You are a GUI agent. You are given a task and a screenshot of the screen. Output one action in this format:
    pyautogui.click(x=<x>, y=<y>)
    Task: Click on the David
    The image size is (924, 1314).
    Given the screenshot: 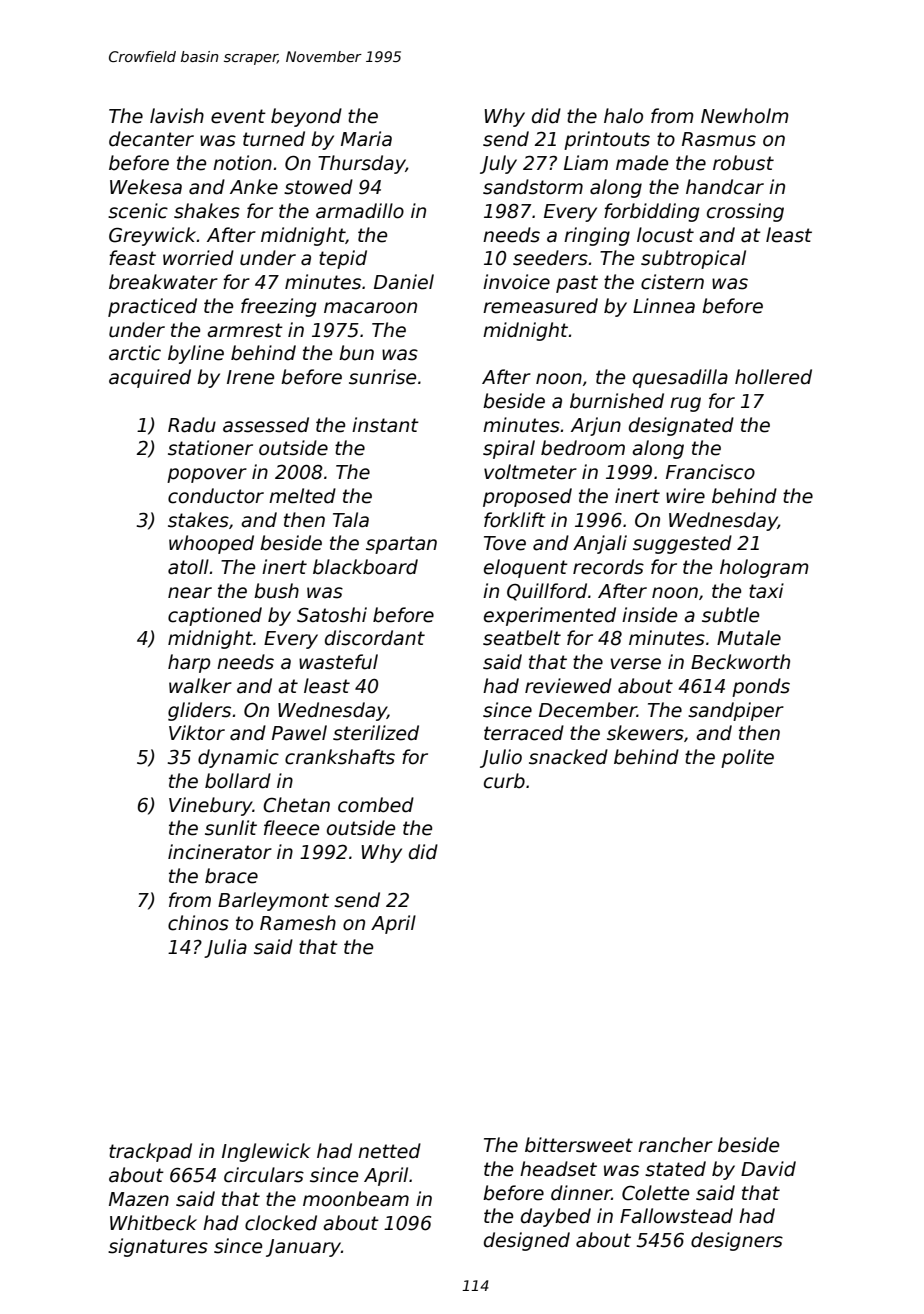 What is the action you would take?
    pyautogui.click(x=768, y=1169)
